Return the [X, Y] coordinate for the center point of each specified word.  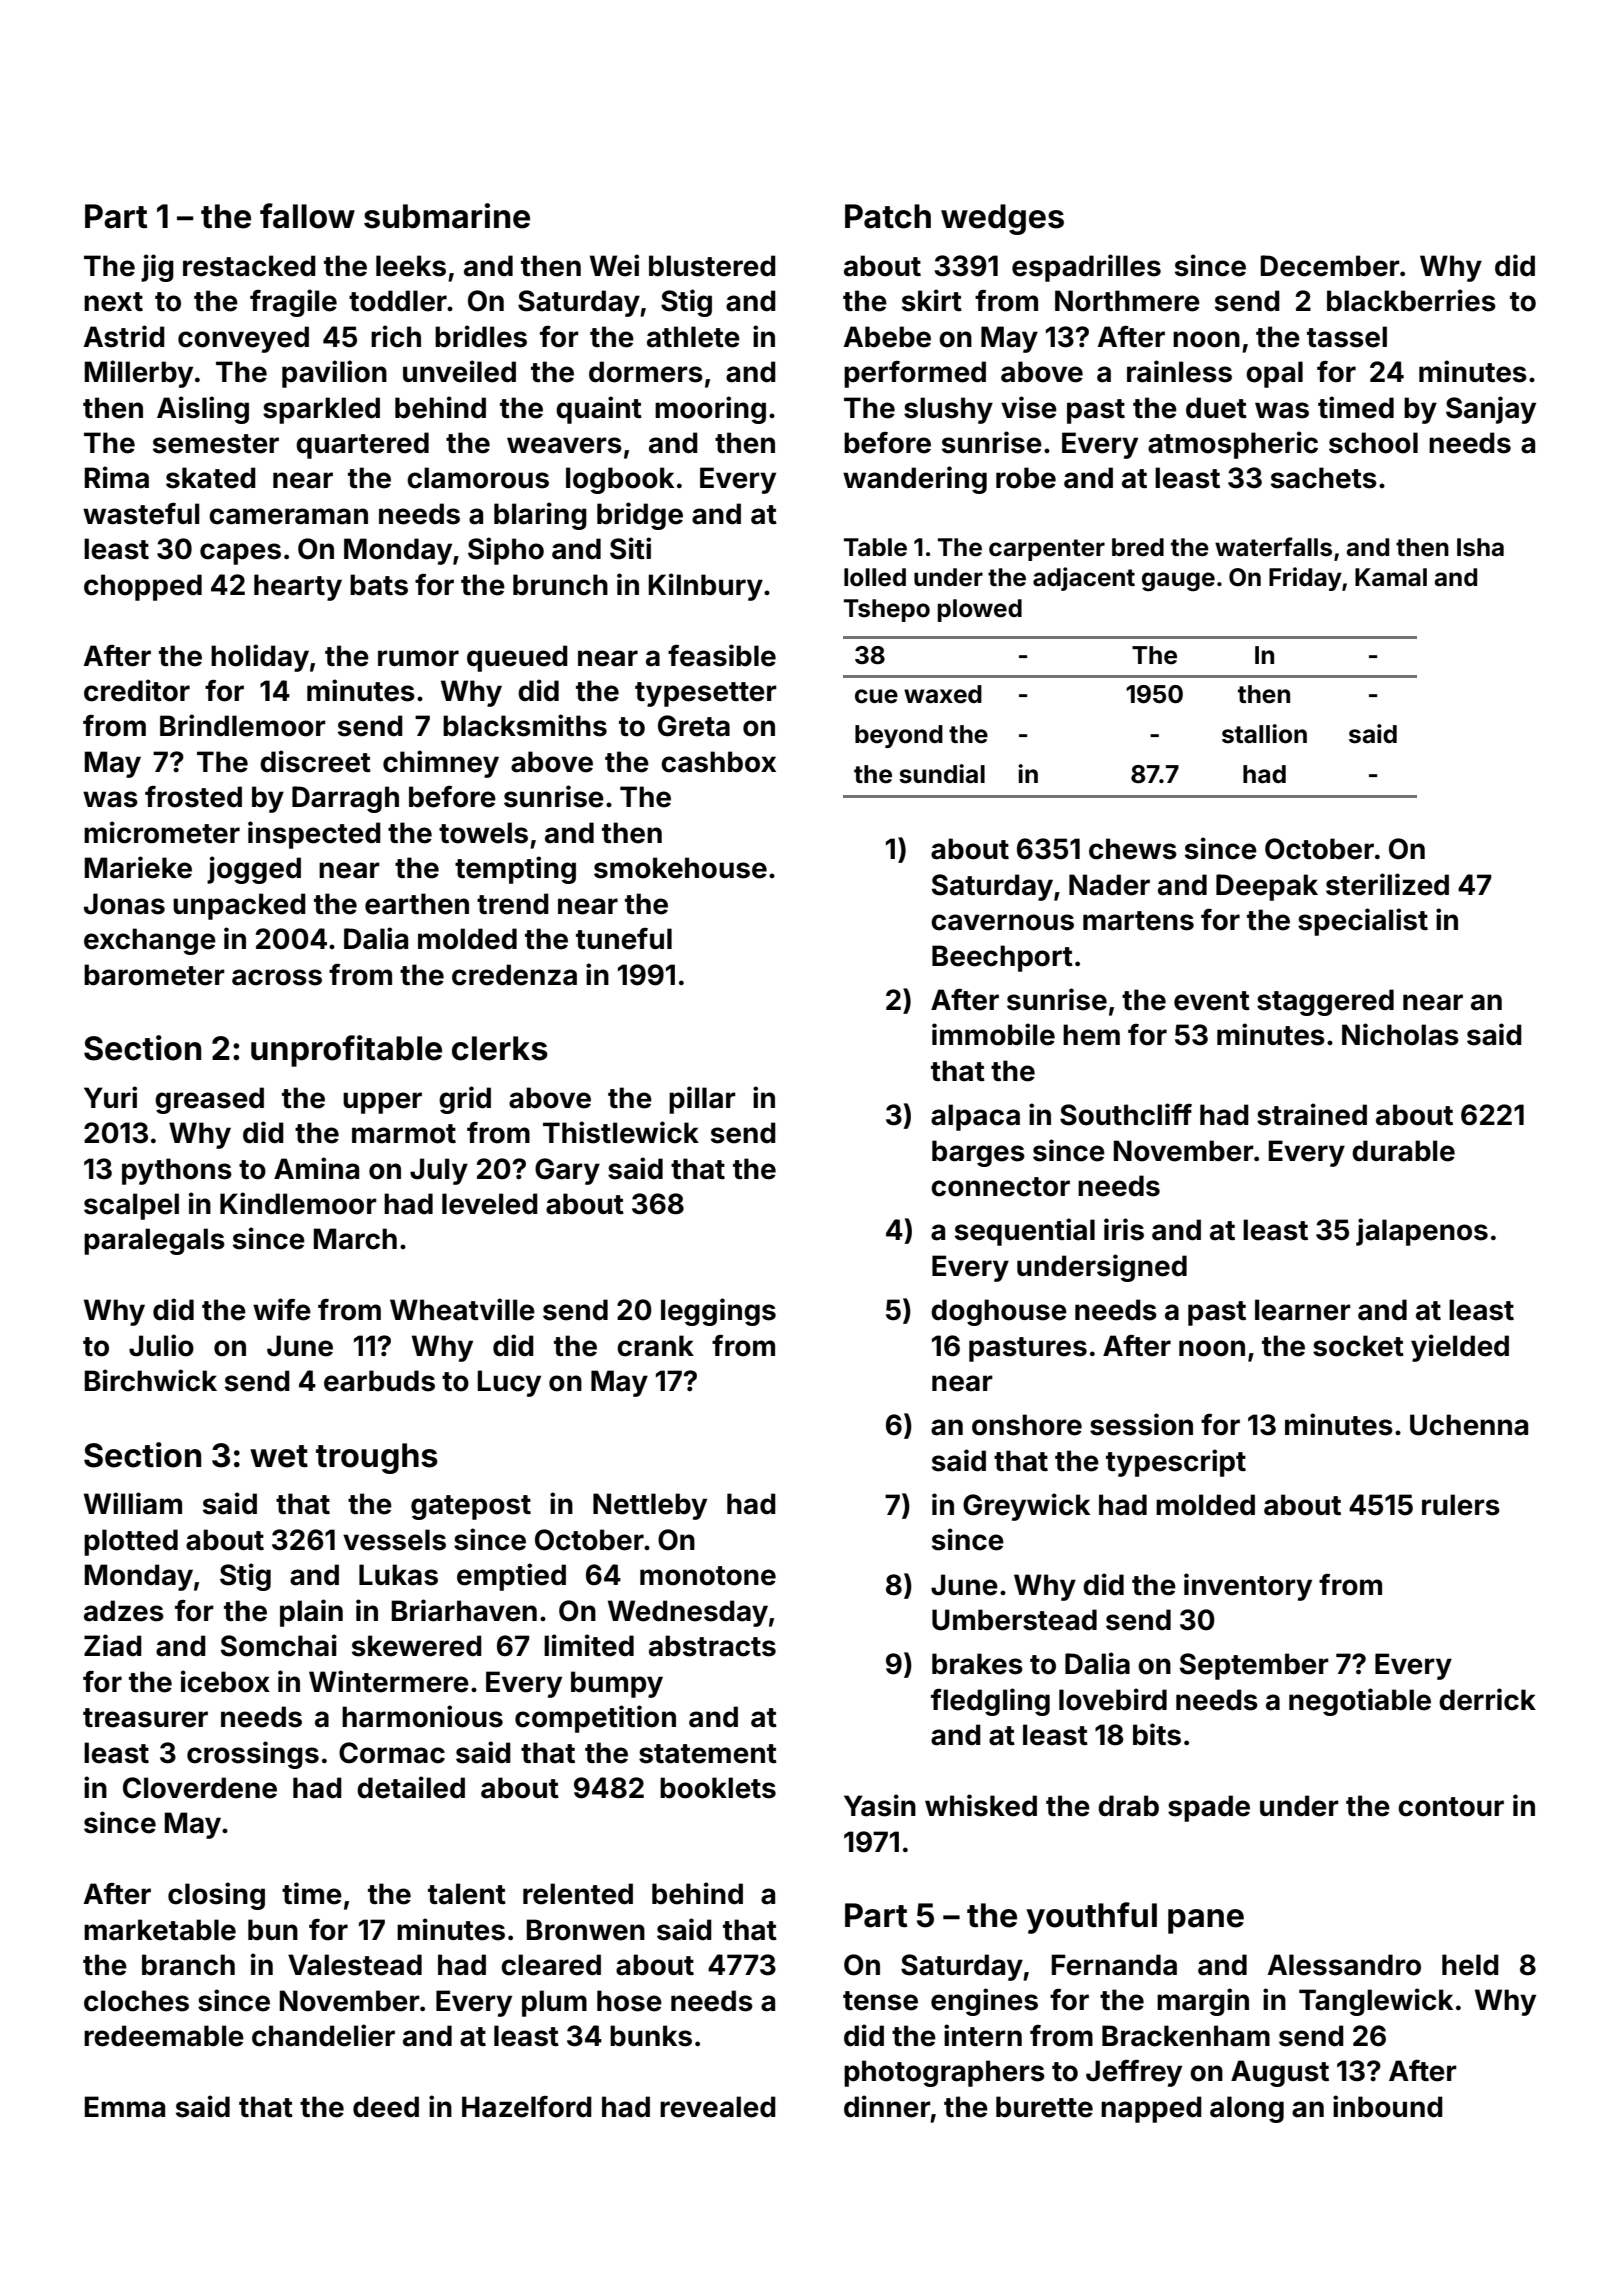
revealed [718, 2107]
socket [1358, 1346]
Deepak [1267, 887]
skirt [932, 300]
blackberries [1411, 300]
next [113, 302]
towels [483, 833]
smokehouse [680, 868]
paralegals [154, 1241]
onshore [1027, 1425]
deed [386, 2107]
